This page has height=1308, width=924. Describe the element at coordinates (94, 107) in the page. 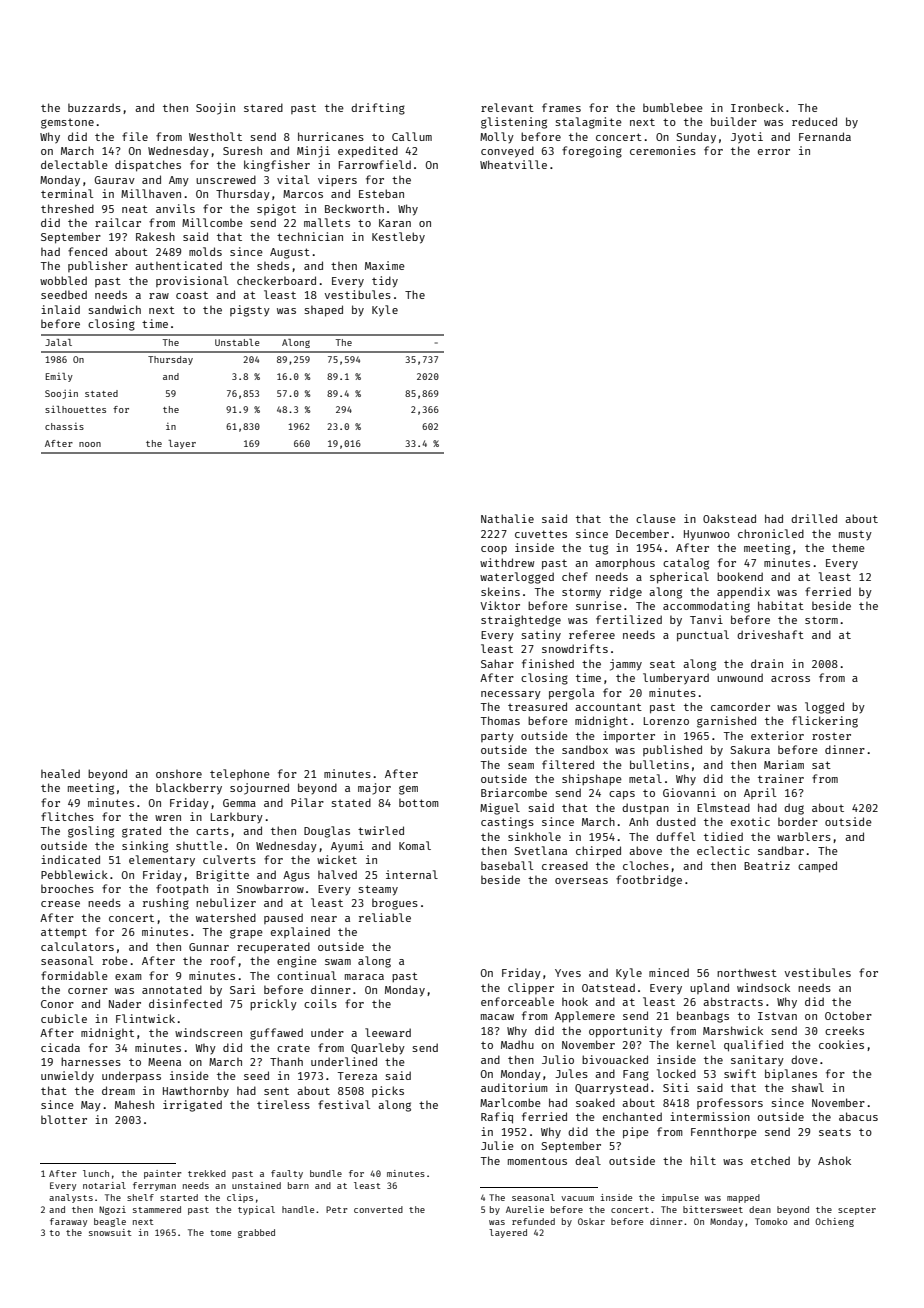

I see `buzzards` at that location.
